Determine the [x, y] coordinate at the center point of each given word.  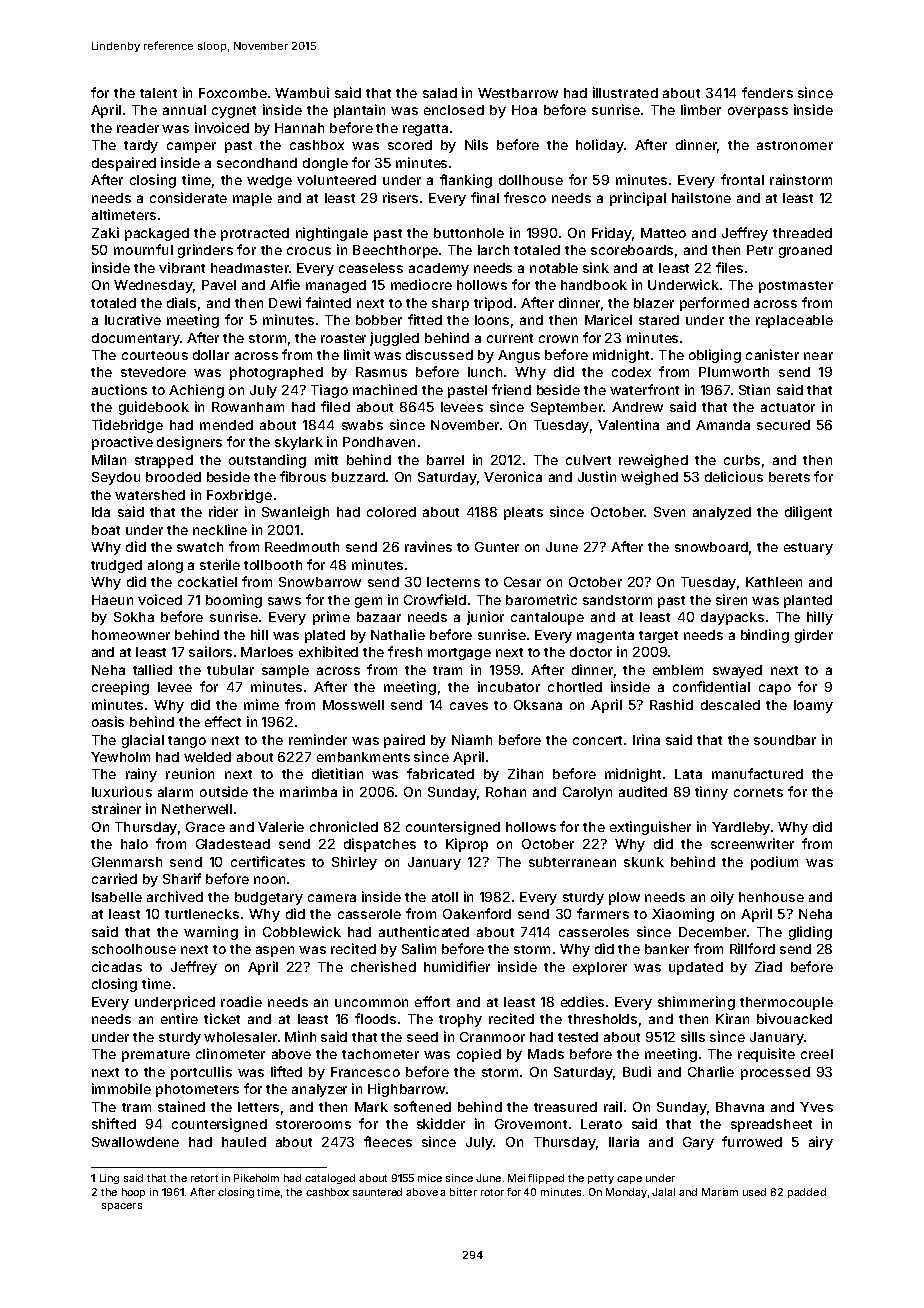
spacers [122, 1207]
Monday [626, 1193]
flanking [466, 181]
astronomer [795, 145]
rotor [492, 1192]
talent [158, 93]
